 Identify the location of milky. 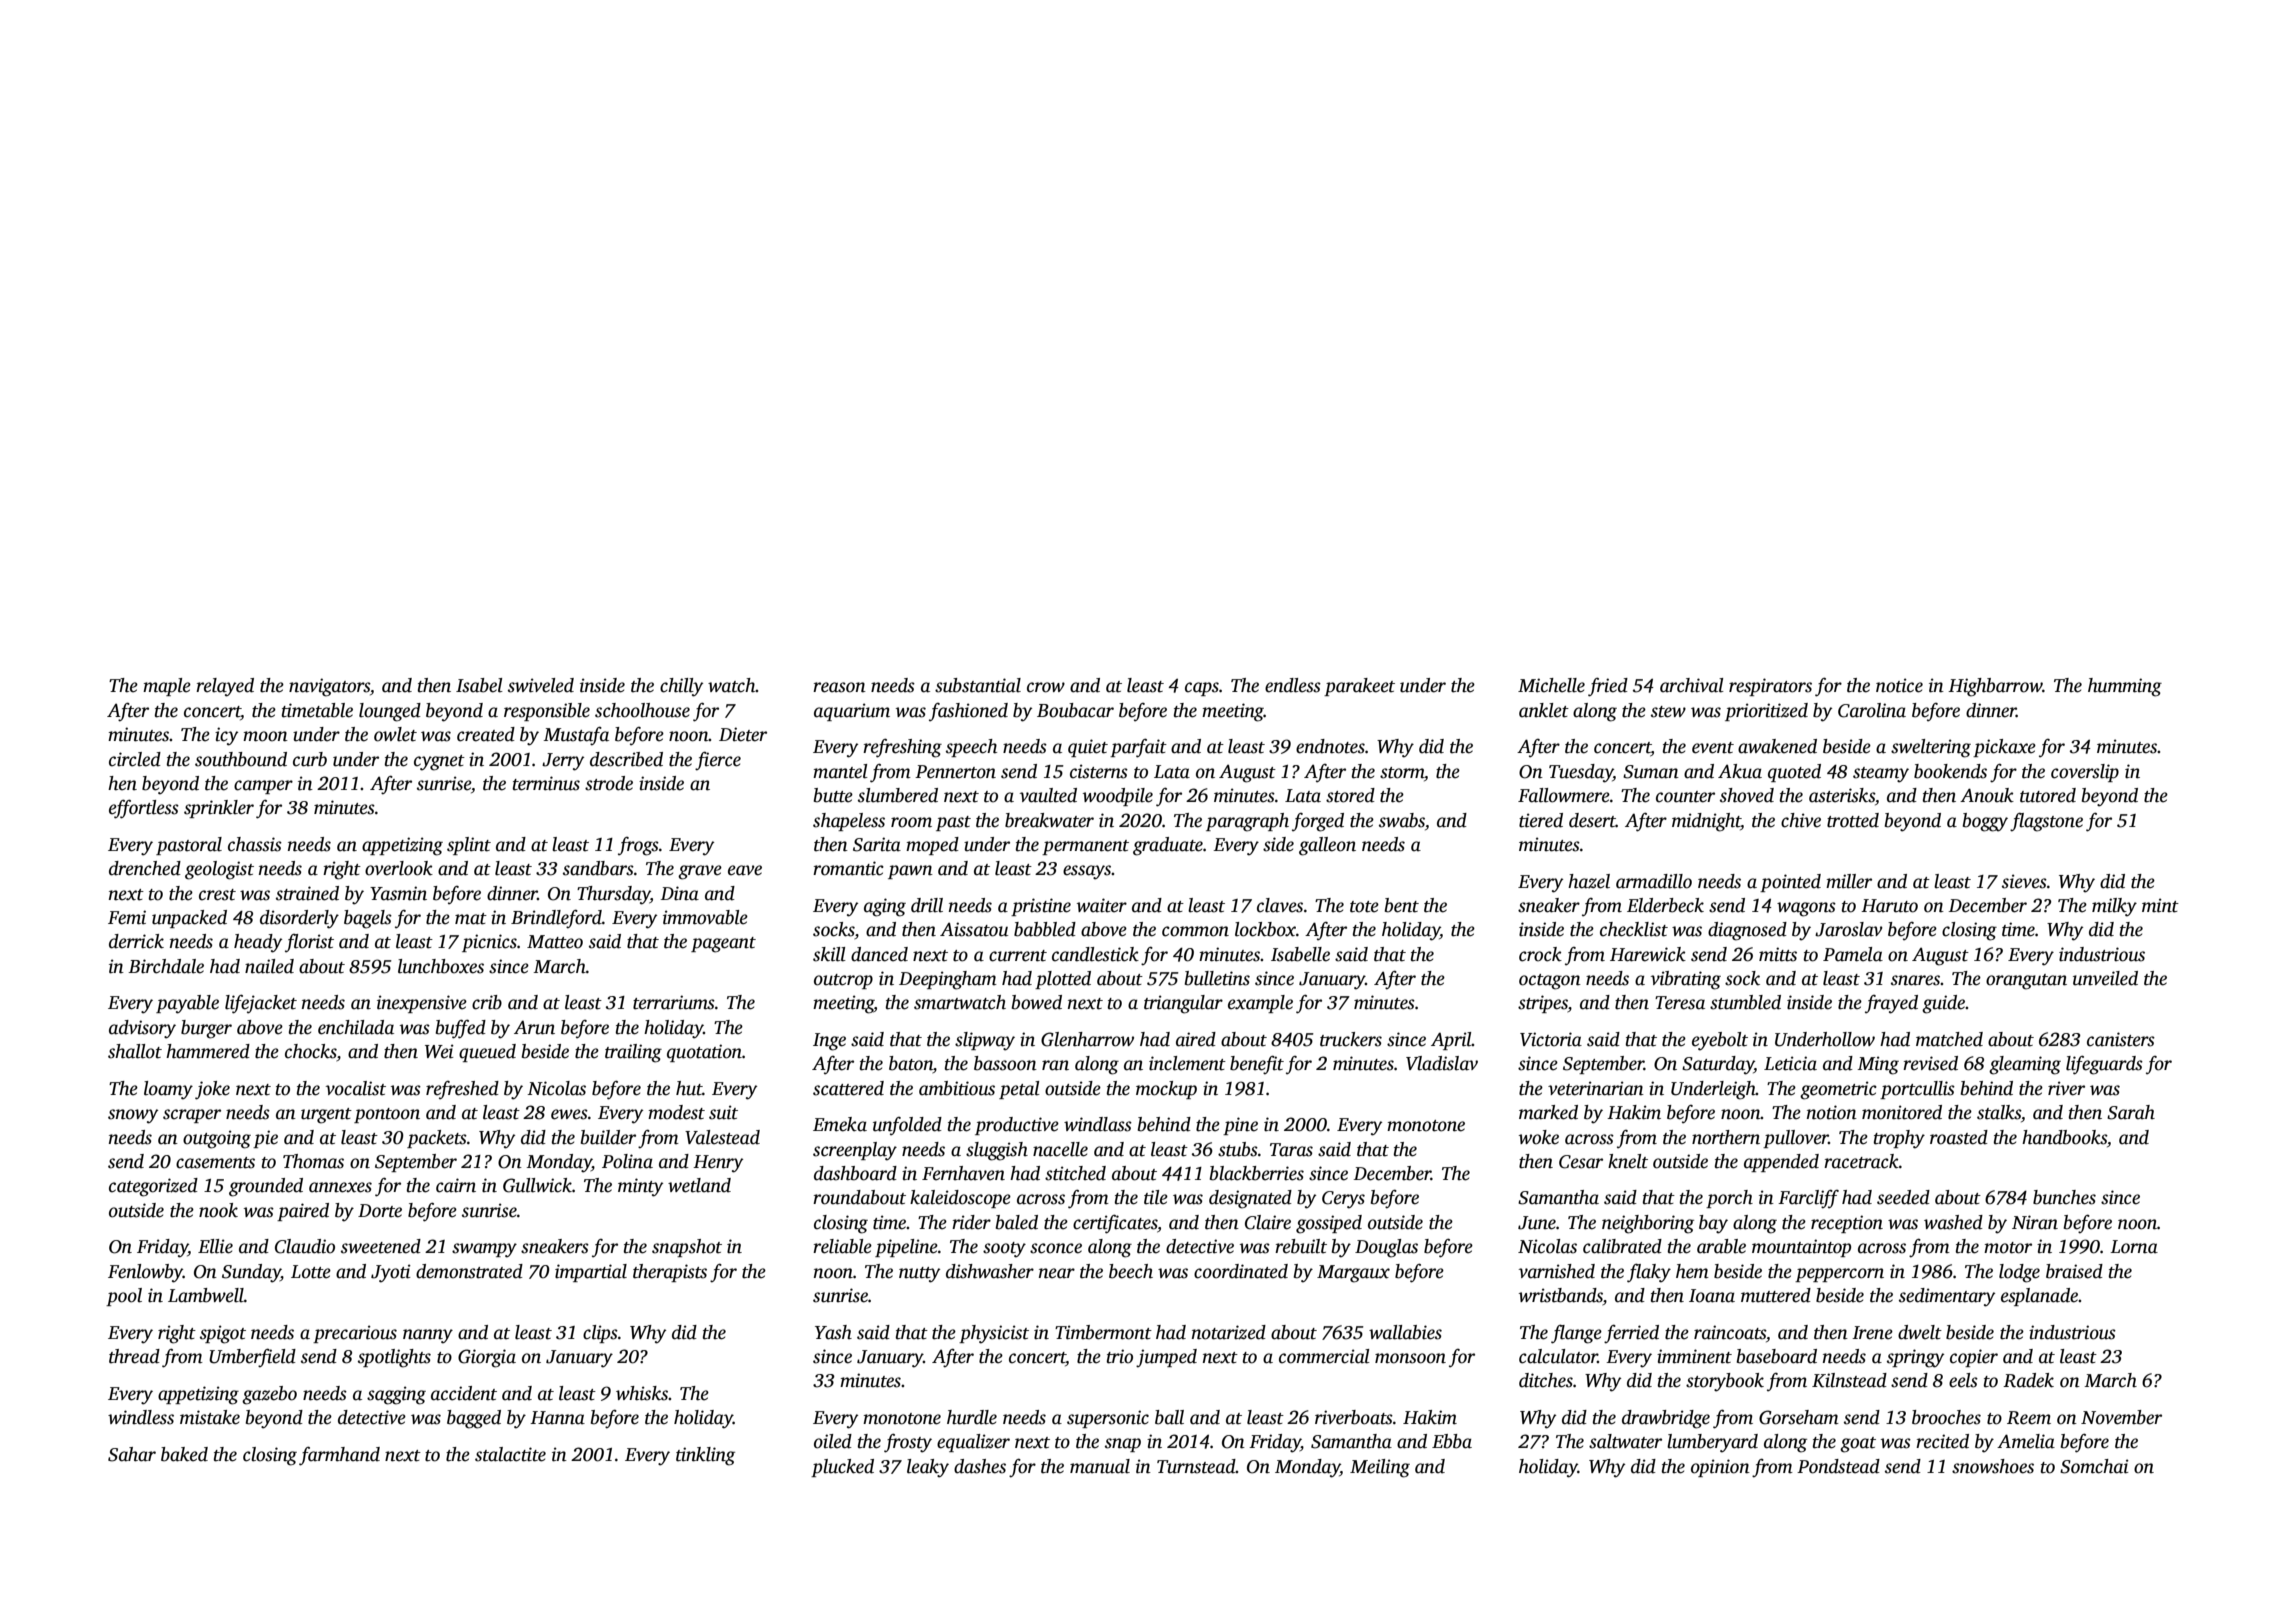
(2114, 907).
